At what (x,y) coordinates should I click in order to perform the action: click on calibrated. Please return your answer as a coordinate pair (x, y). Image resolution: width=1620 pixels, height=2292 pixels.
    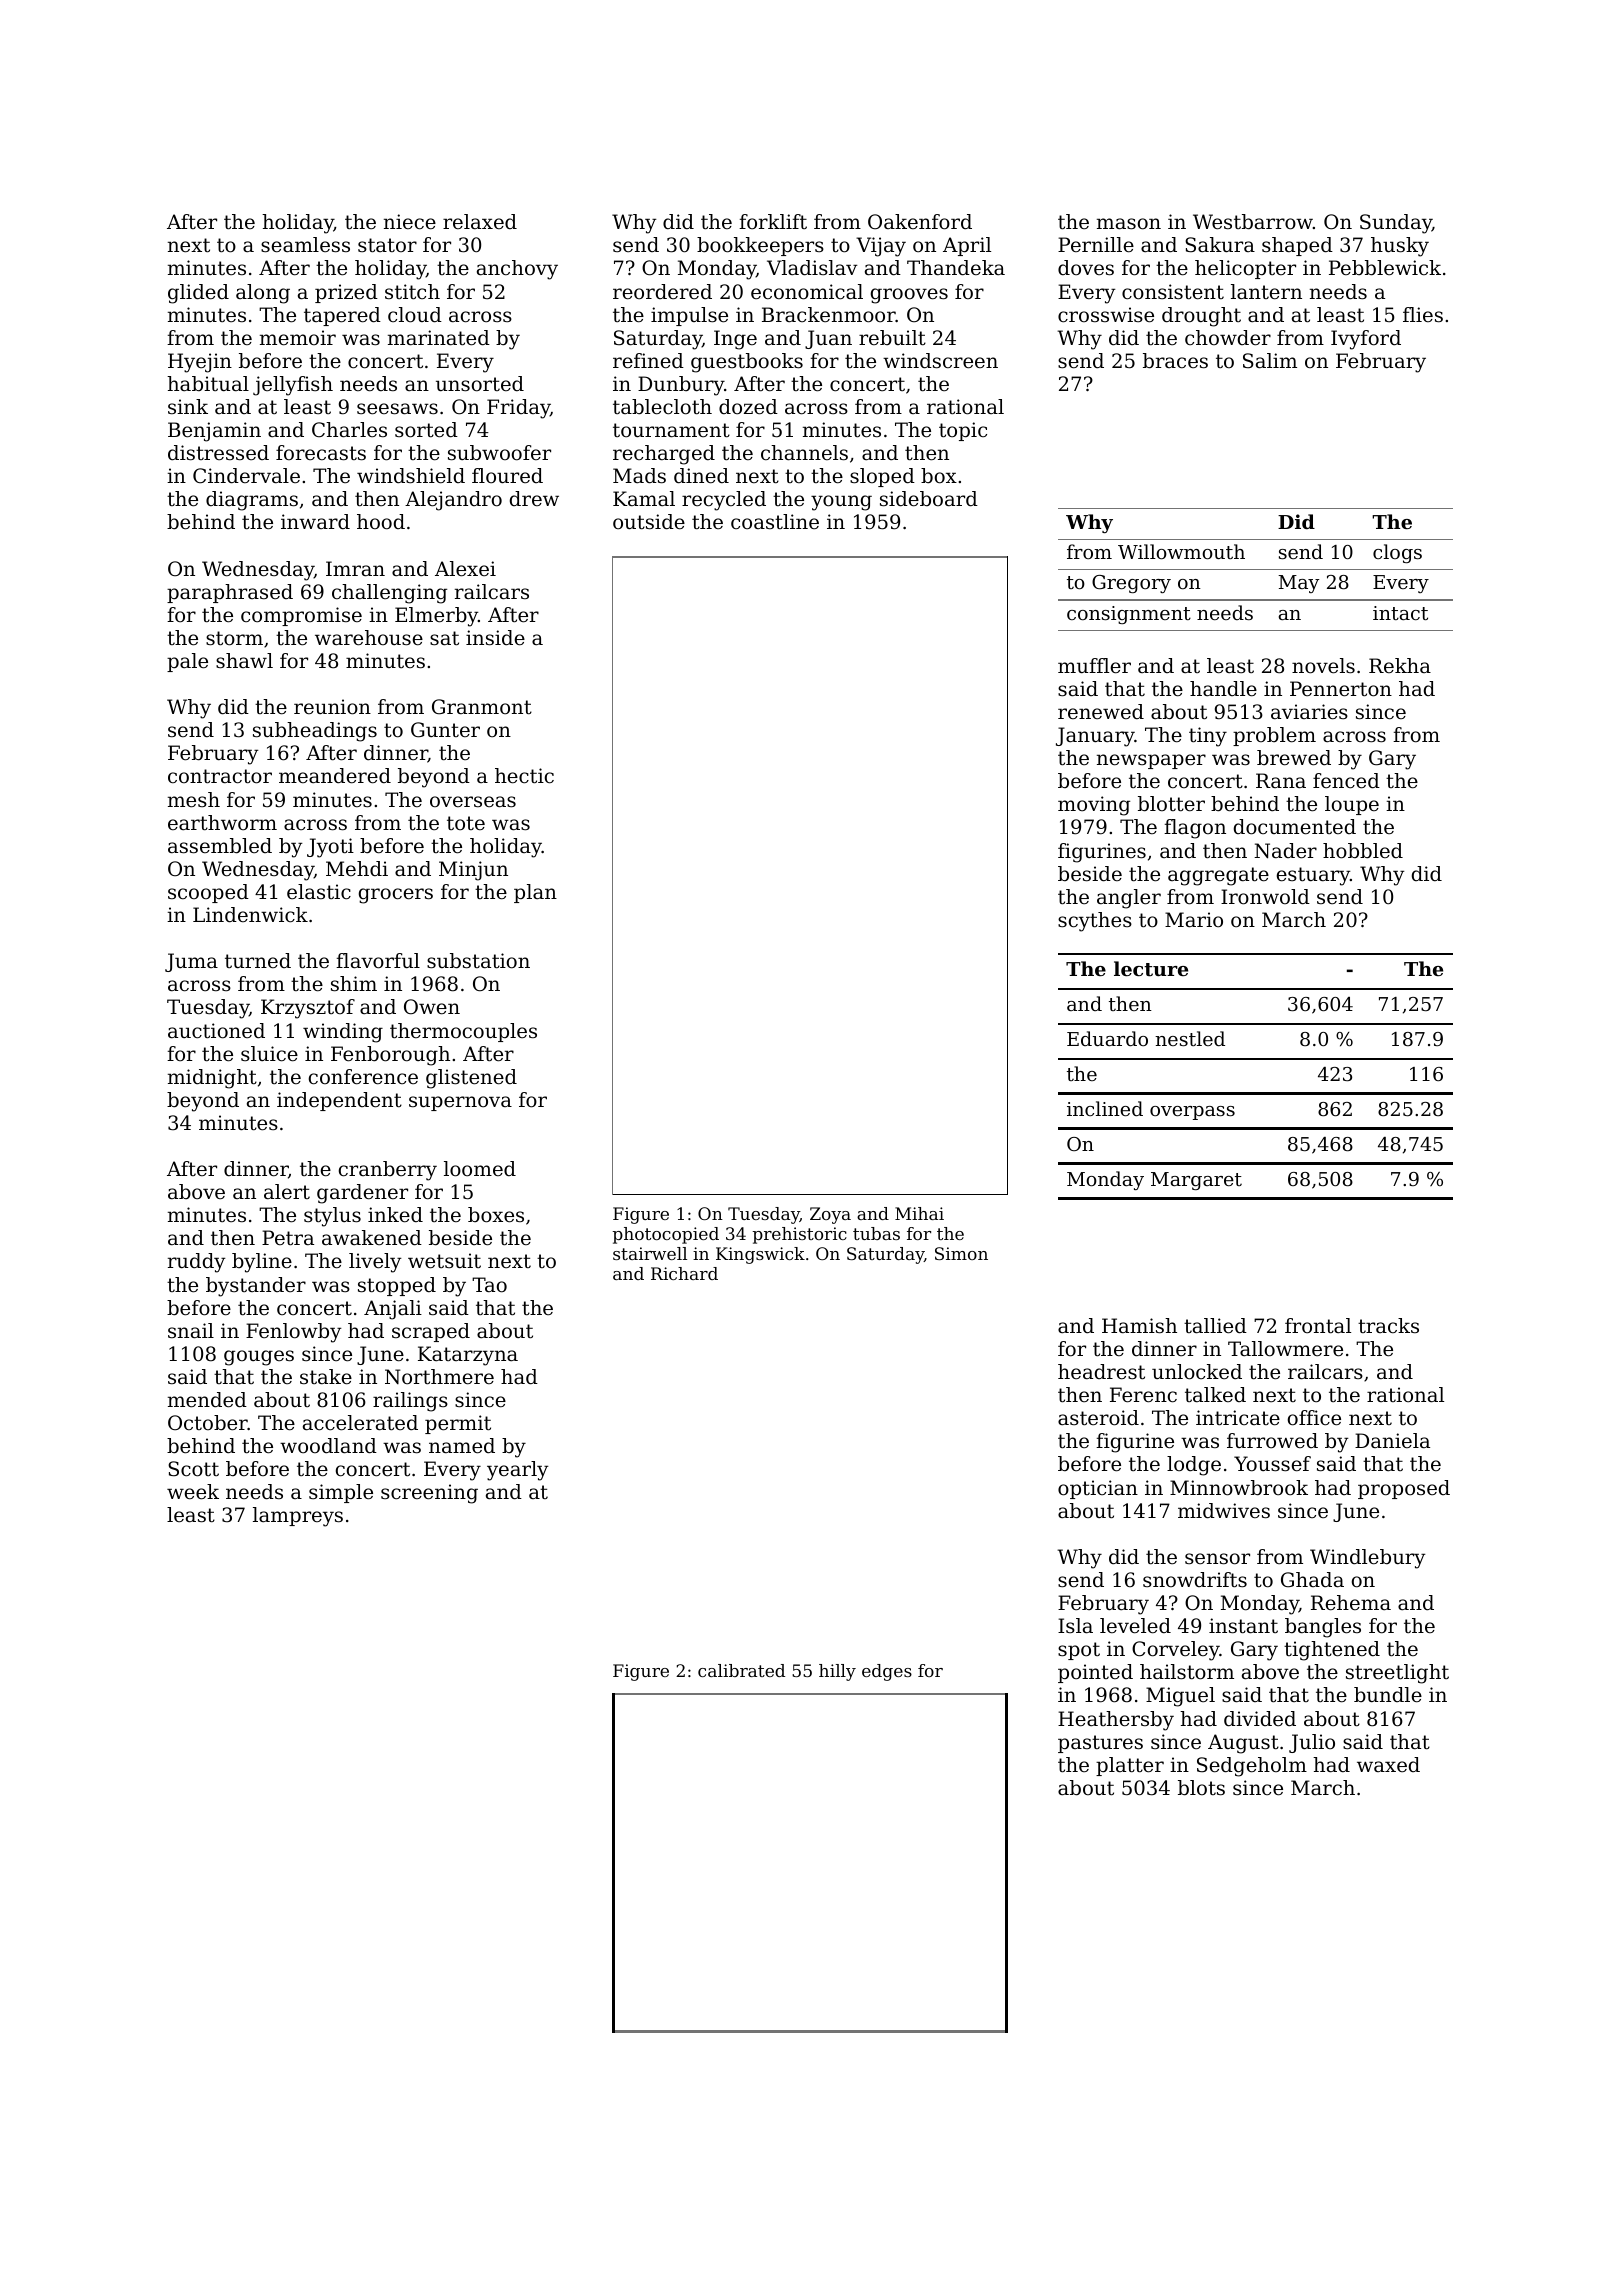
    Looking at the image, I should click on (741, 1670).
